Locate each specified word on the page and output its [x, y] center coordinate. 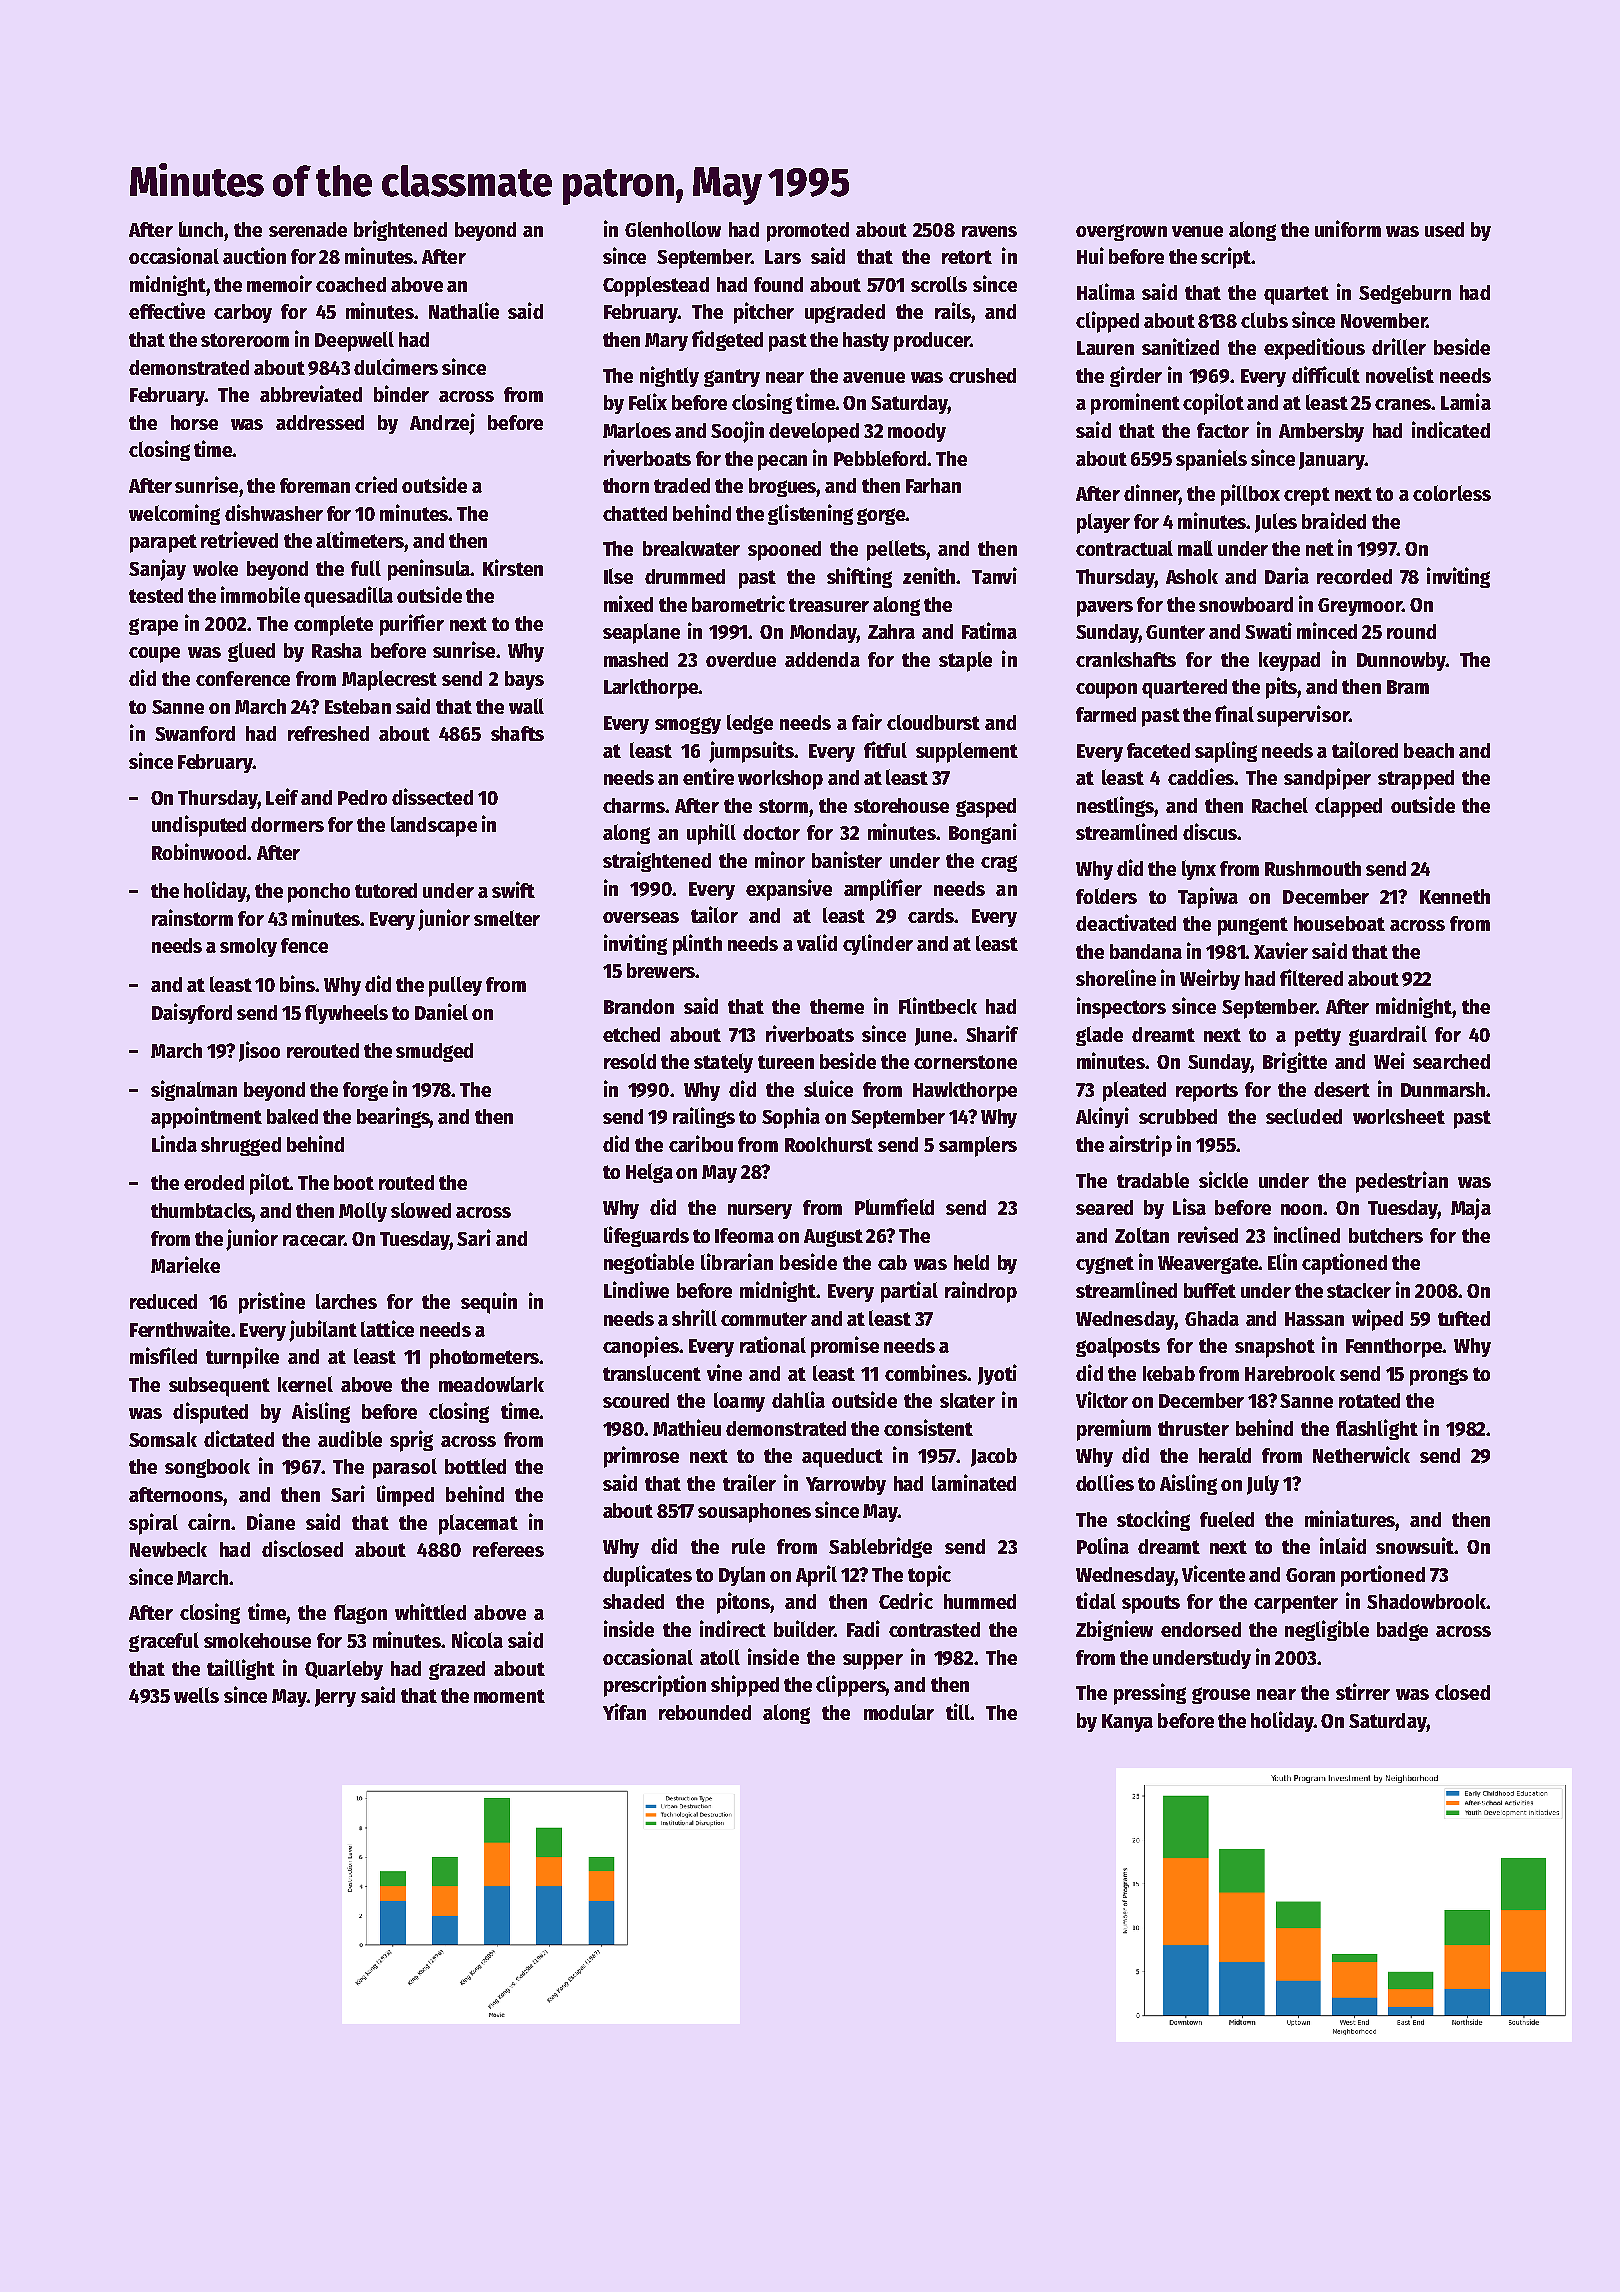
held [971, 1262]
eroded [214, 1182]
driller [1399, 346]
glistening [810, 514]
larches [346, 1301]
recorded [1354, 576]
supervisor [1303, 716]
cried [376, 484]
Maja [1471, 1209]
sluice [828, 1088]
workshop [780, 780]
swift [513, 889]
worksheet [1399, 1116]
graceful [164, 1642]
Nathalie [464, 310]
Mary [666, 342]
